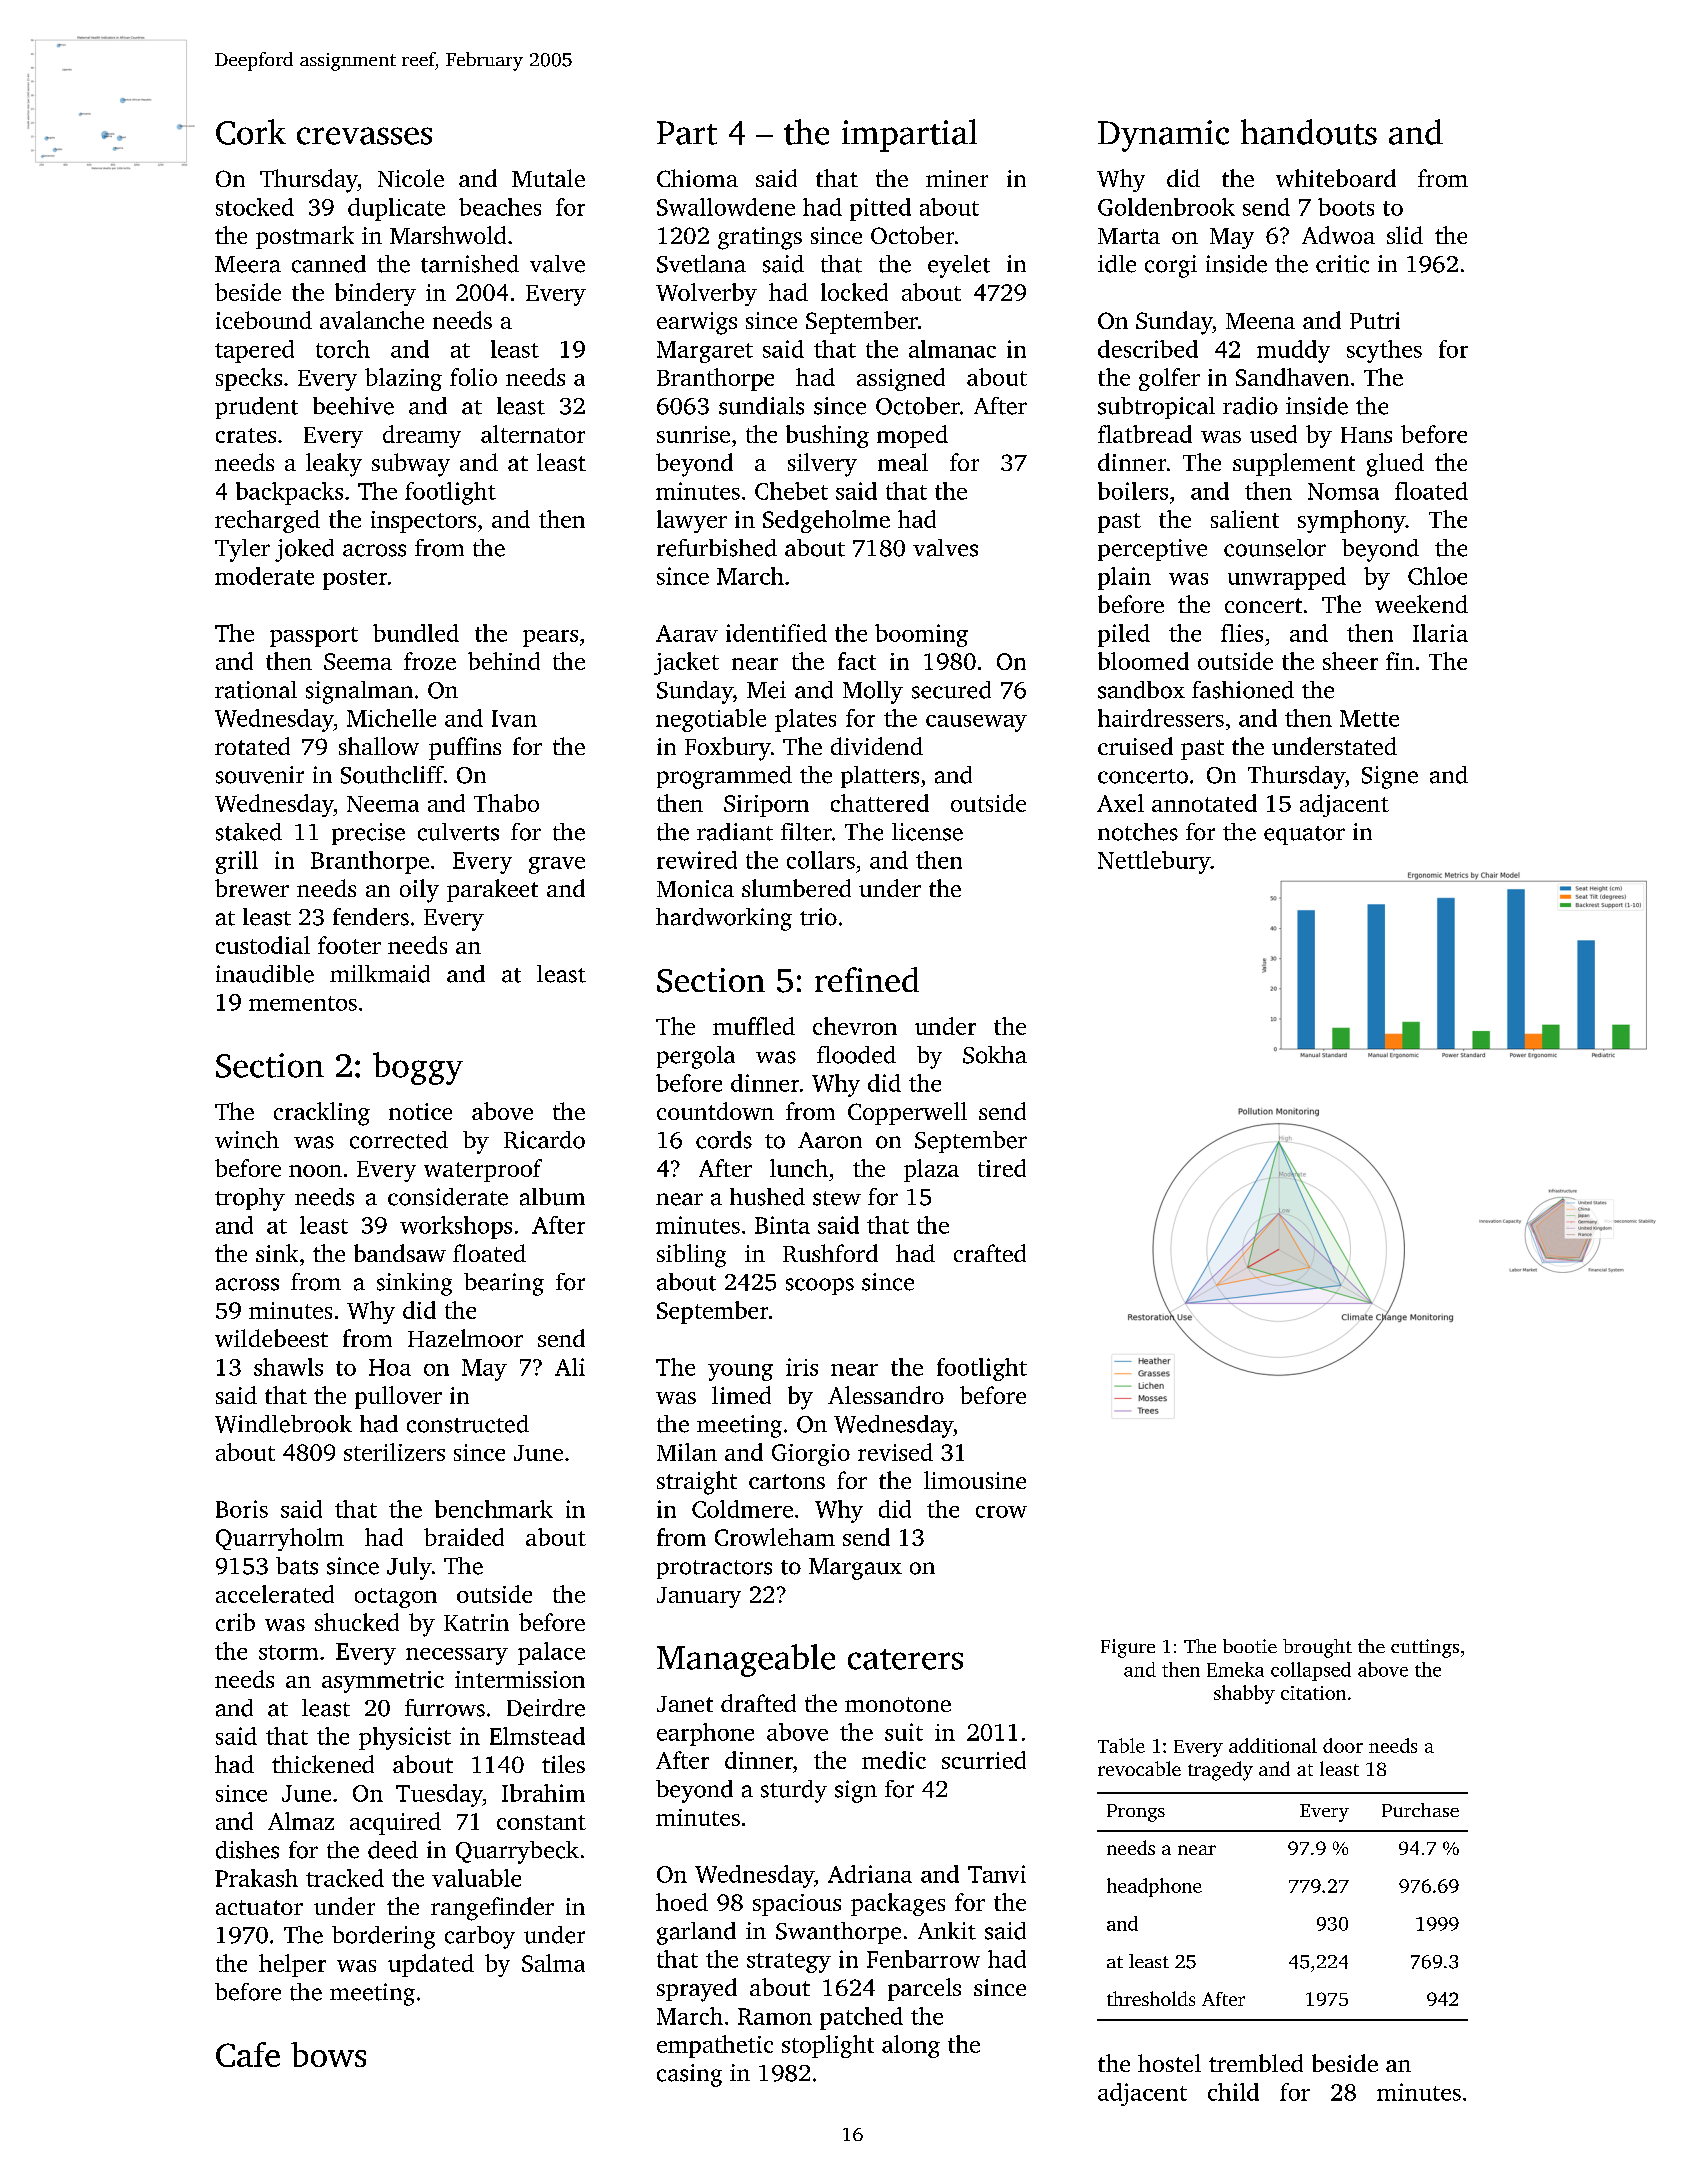 This image has height=2178, width=1683. What do you see at coordinates (820, 1286) in the image?
I see `scoops` at bounding box center [820, 1286].
